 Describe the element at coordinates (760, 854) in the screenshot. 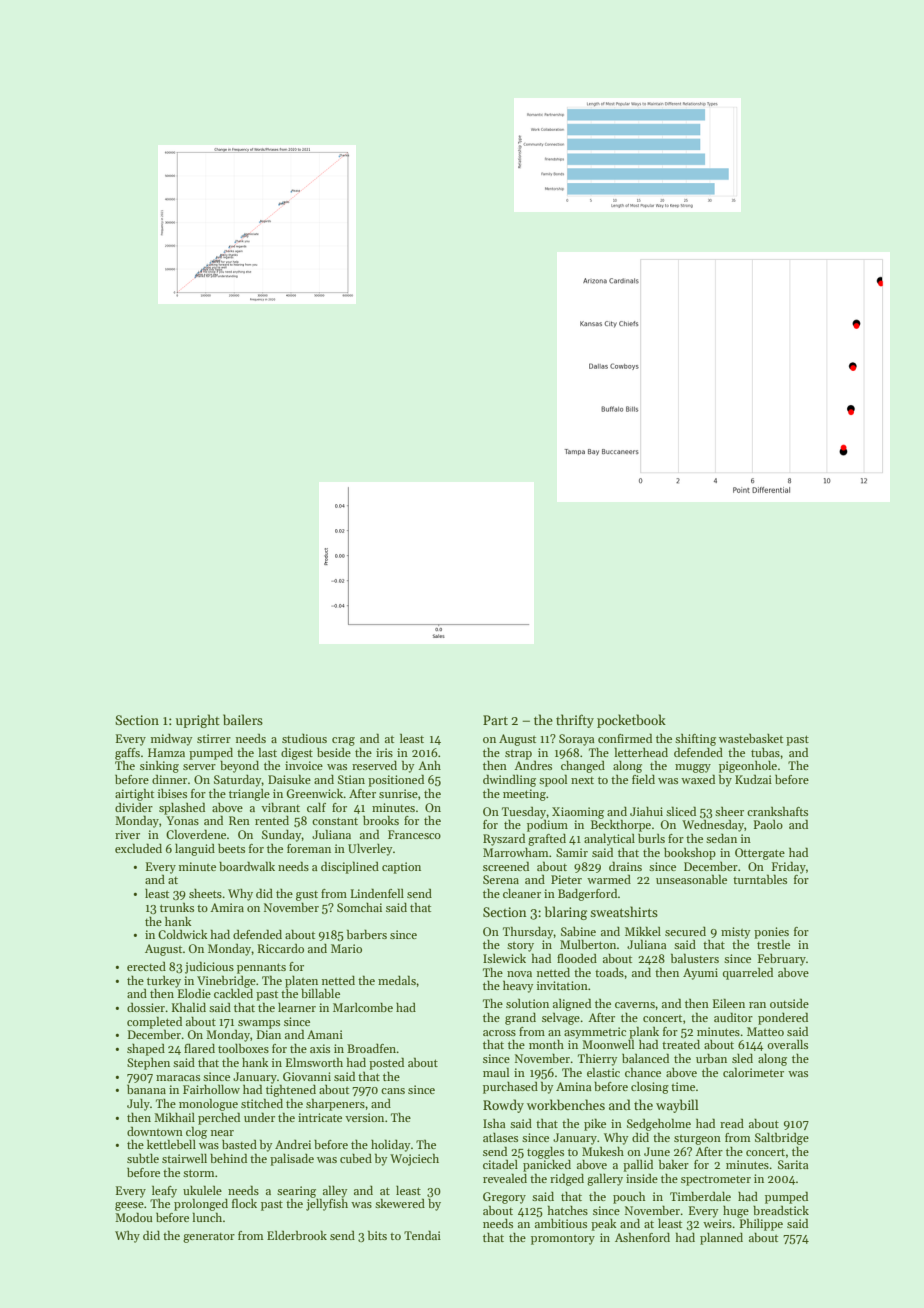

I see `Ottergate` at that location.
